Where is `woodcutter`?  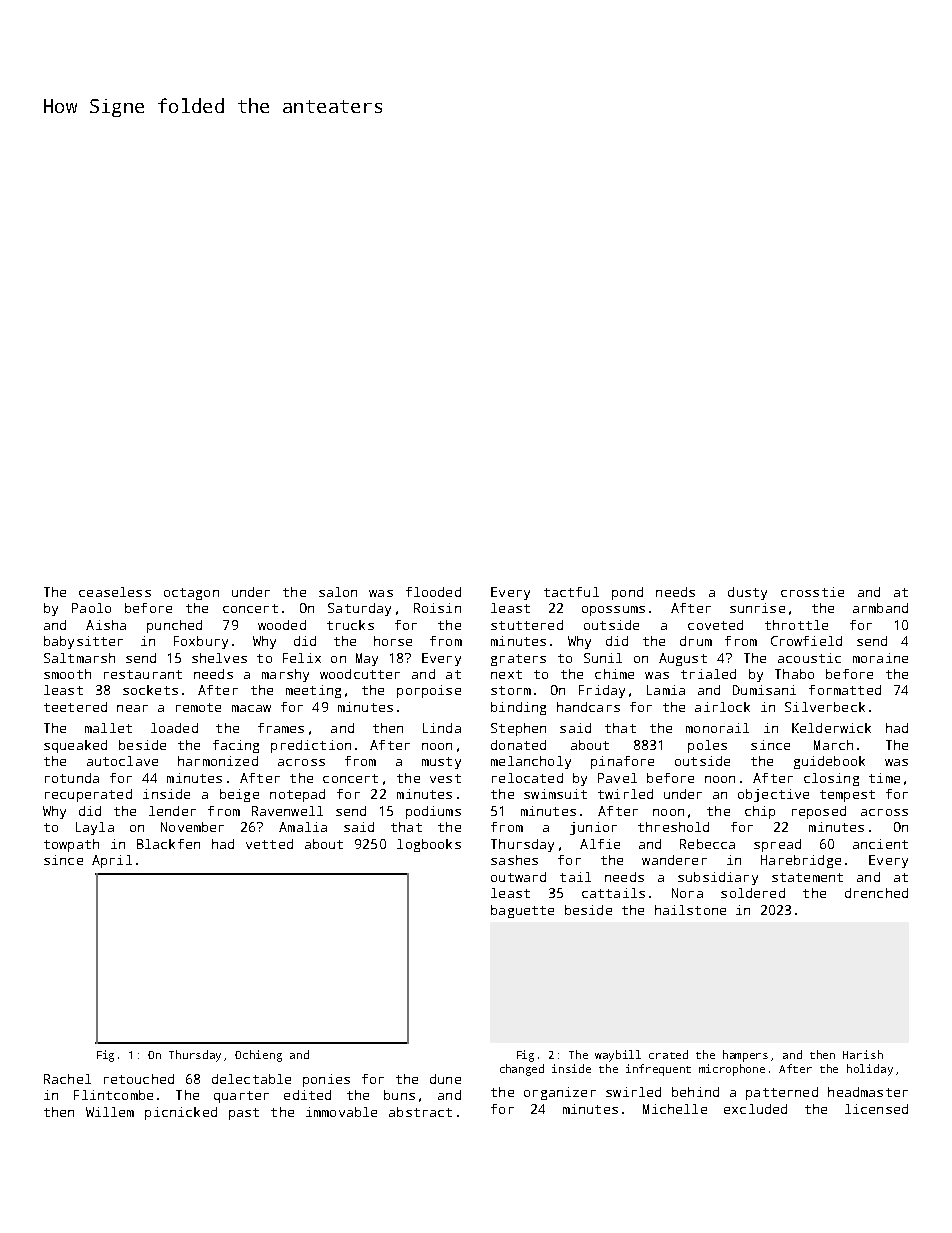 woodcutter is located at coordinates (360, 674).
